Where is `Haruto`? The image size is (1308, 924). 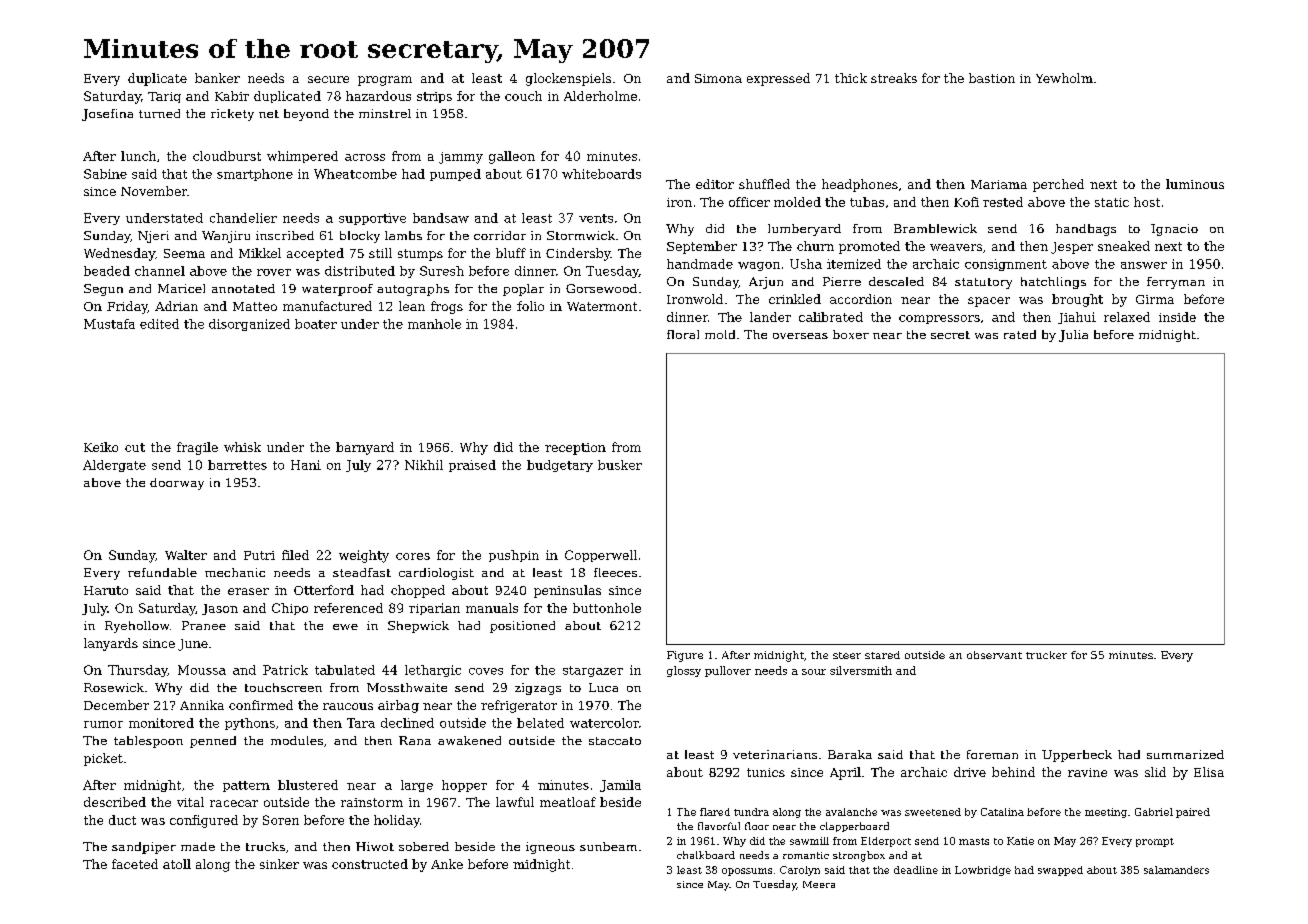
Haruto is located at coordinates (106, 590).
